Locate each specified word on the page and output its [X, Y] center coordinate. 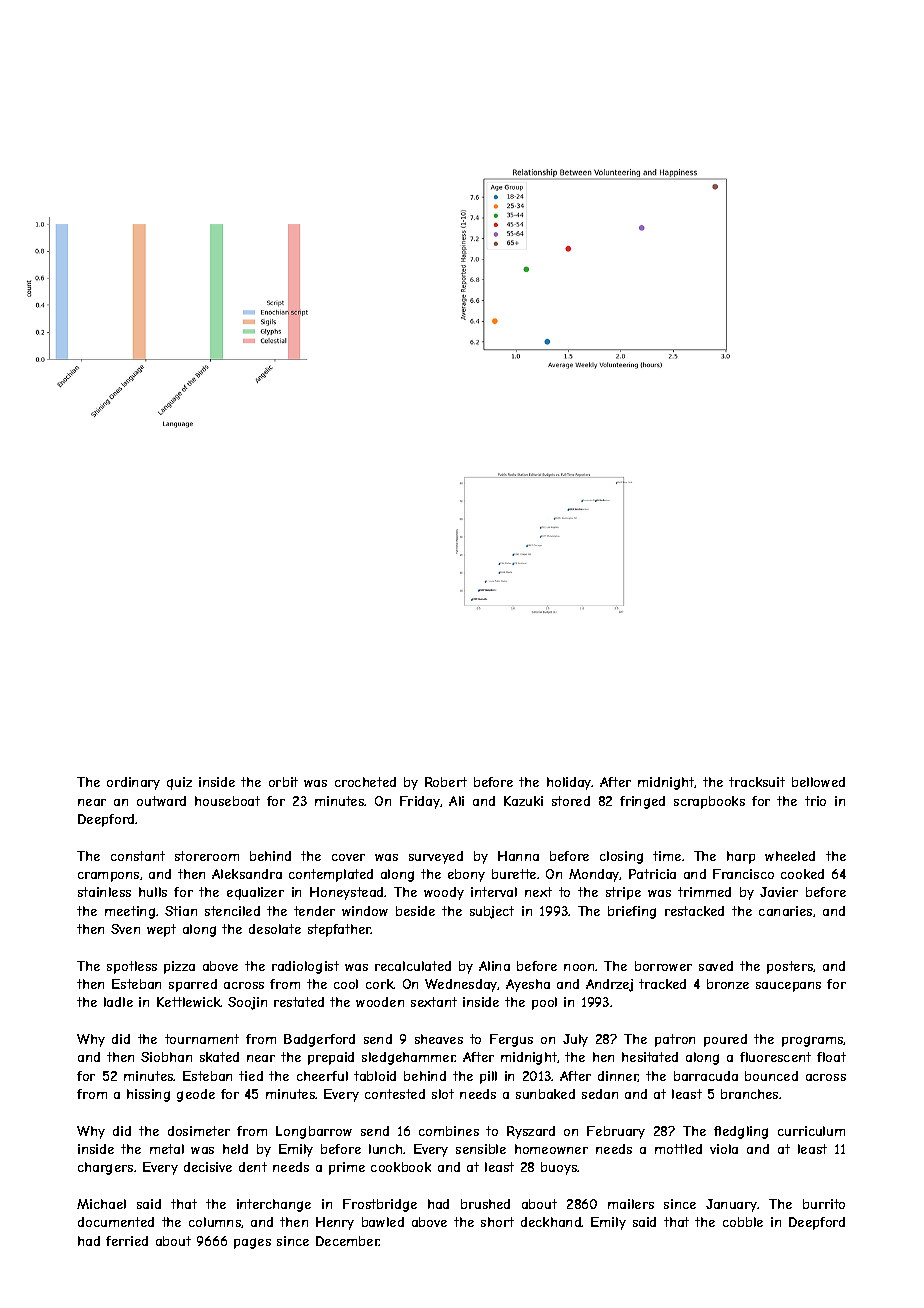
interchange [274, 1205]
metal [167, 1149]
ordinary [133, 783]
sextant [434, 1002]
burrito [824, 1204]
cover [348, 857]
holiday [569, 783]
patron [675, 1040]
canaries [785, 911]
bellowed [818, 782]
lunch [385, 1149]
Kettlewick [189, 1002]
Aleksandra [247, 874]
